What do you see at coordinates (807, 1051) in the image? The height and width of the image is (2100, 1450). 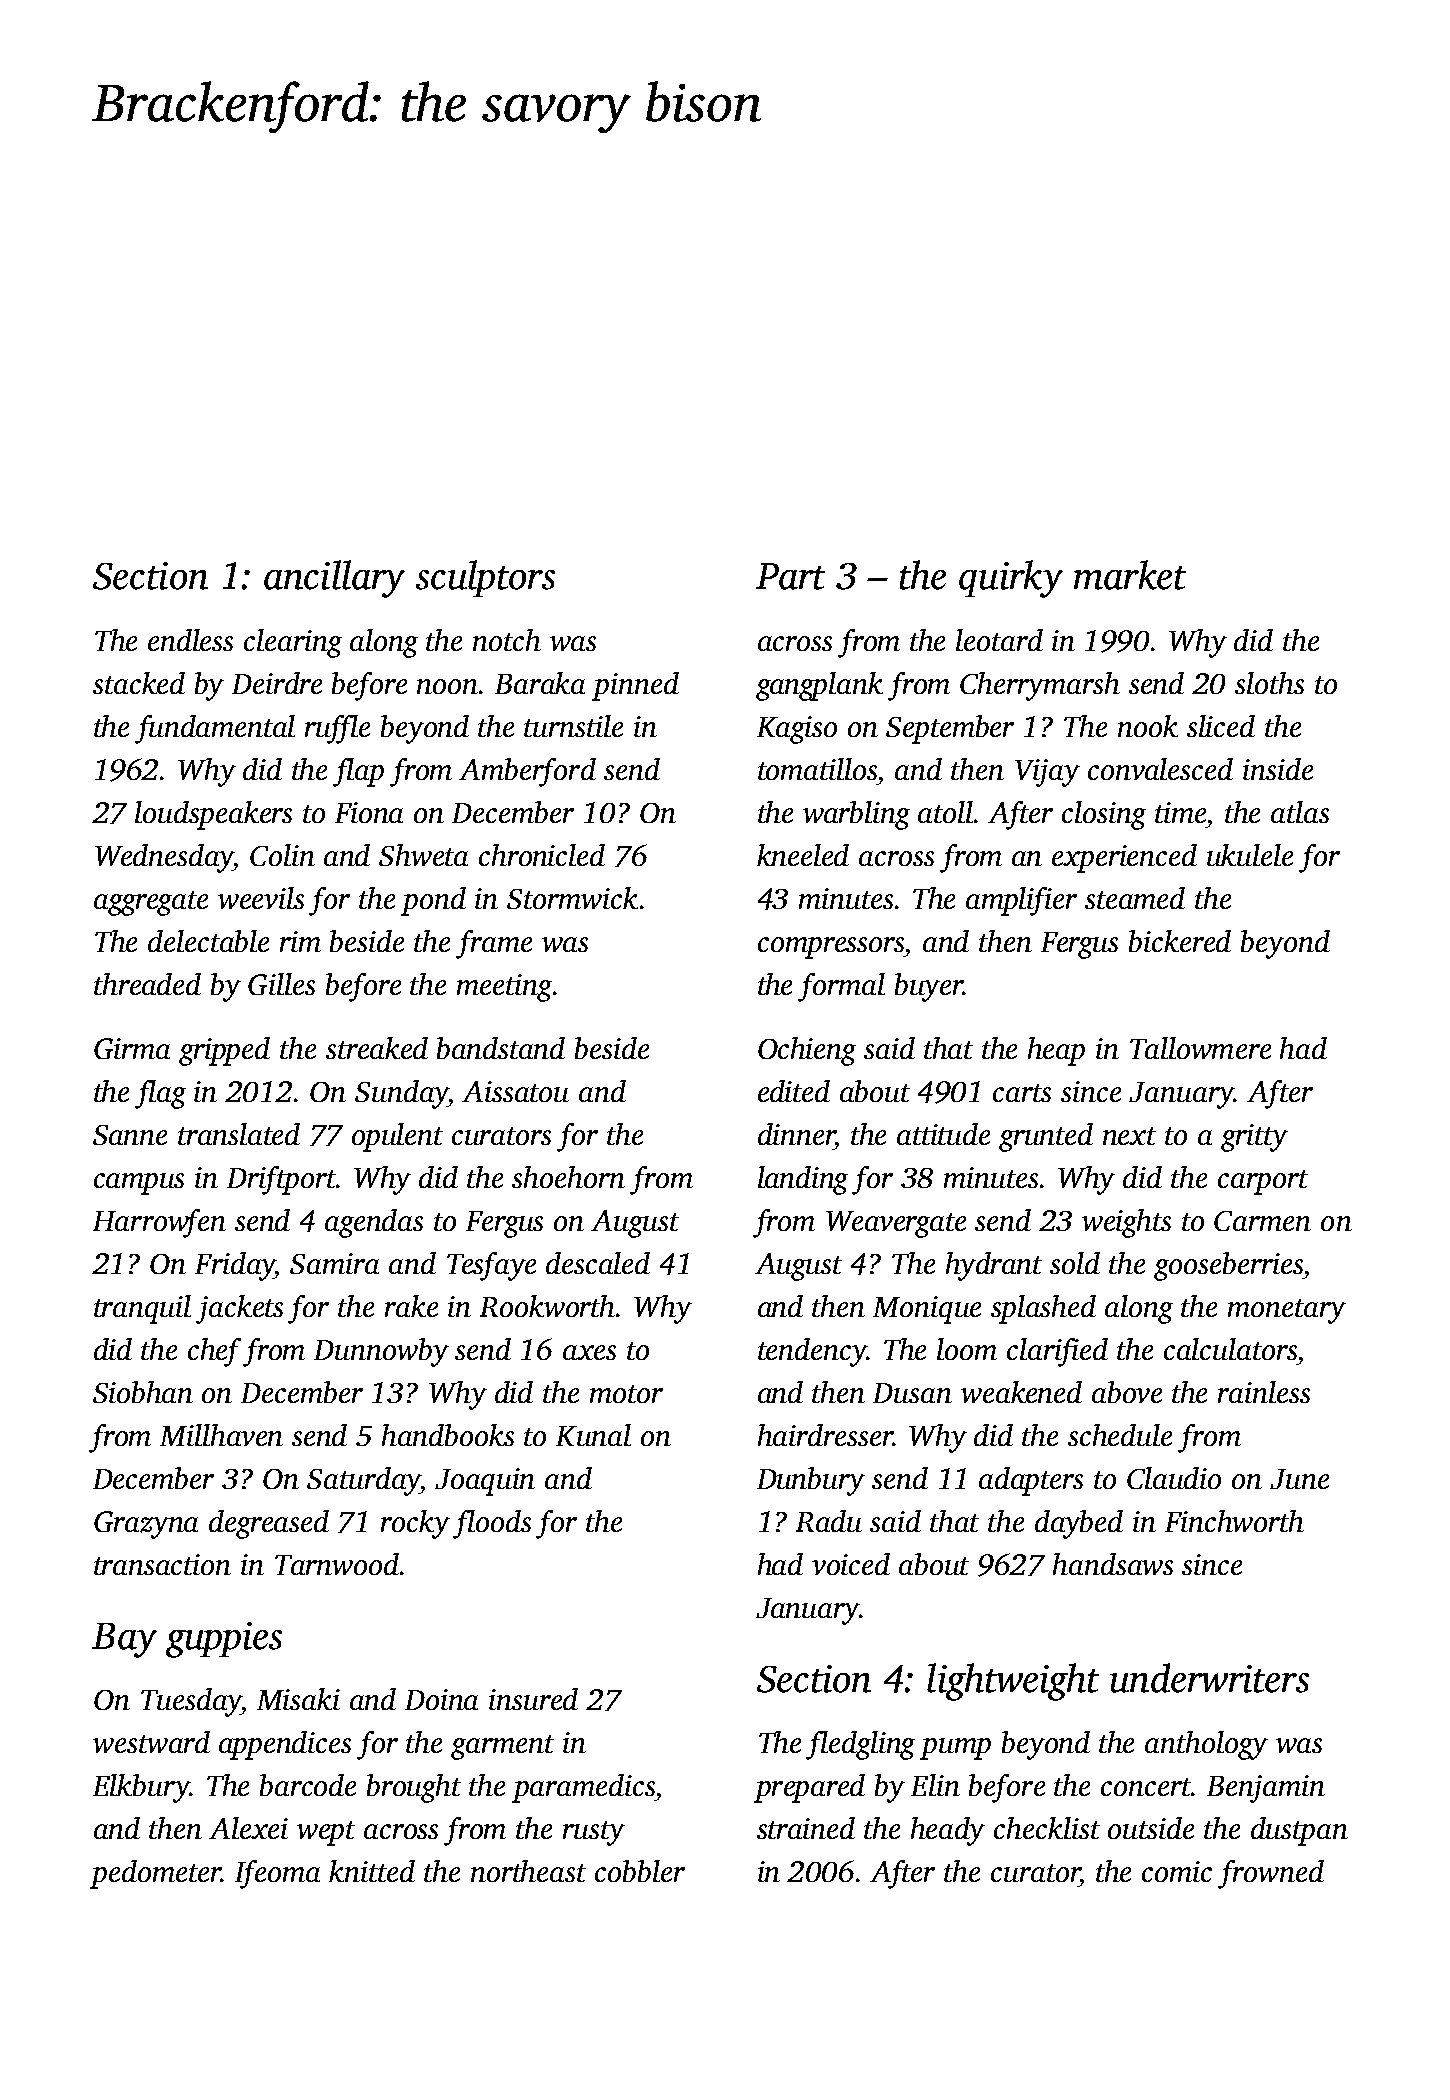 I see `Ochieng` at bounding box center [807, 1051].
